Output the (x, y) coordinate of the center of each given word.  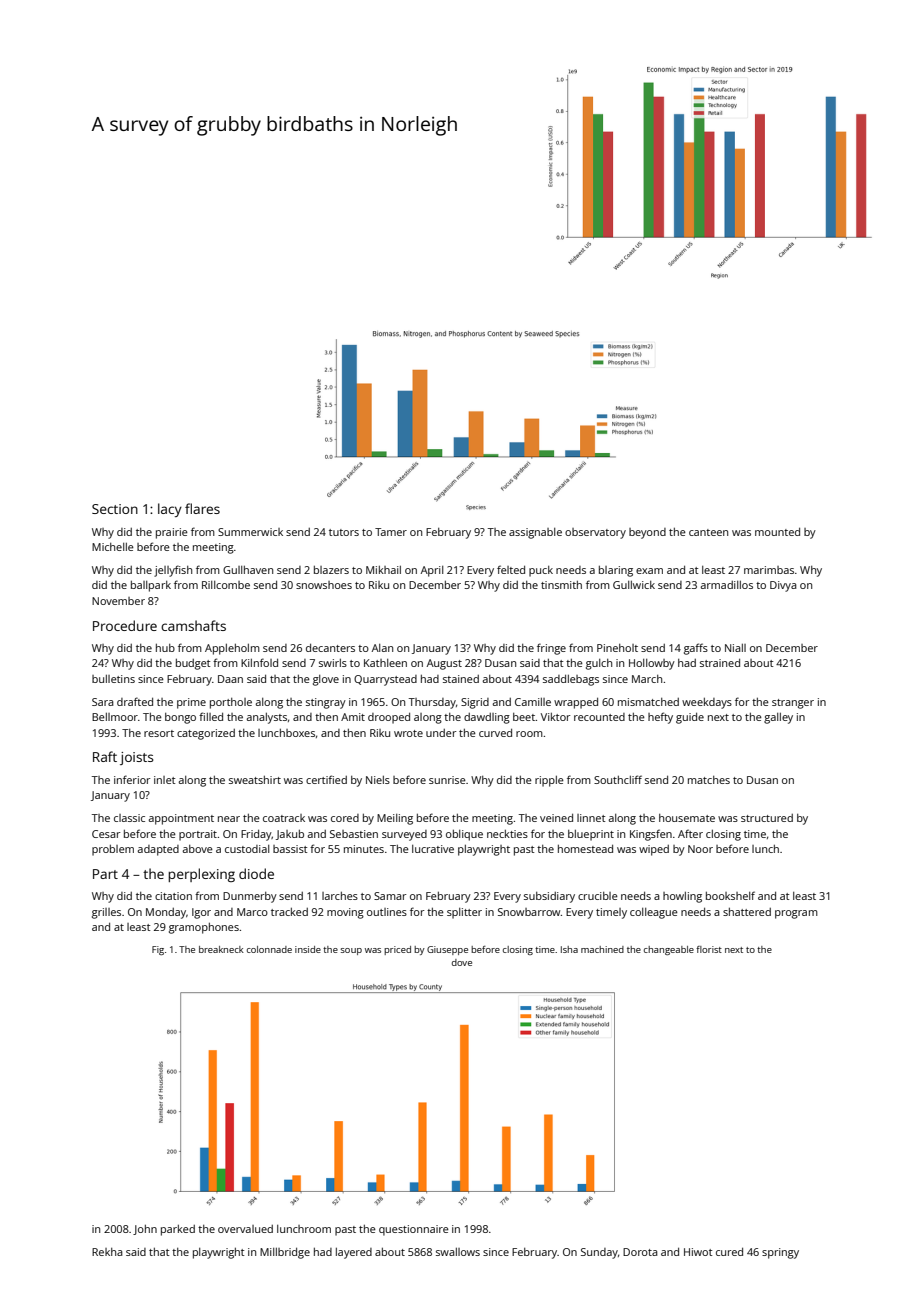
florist (709, 949)
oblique (464, 835)
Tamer (391, 532)
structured (767, 818)
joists (137, 758)
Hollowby (652, 664)
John (145, 1230)
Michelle (113, 547)
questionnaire (414, 1230)
